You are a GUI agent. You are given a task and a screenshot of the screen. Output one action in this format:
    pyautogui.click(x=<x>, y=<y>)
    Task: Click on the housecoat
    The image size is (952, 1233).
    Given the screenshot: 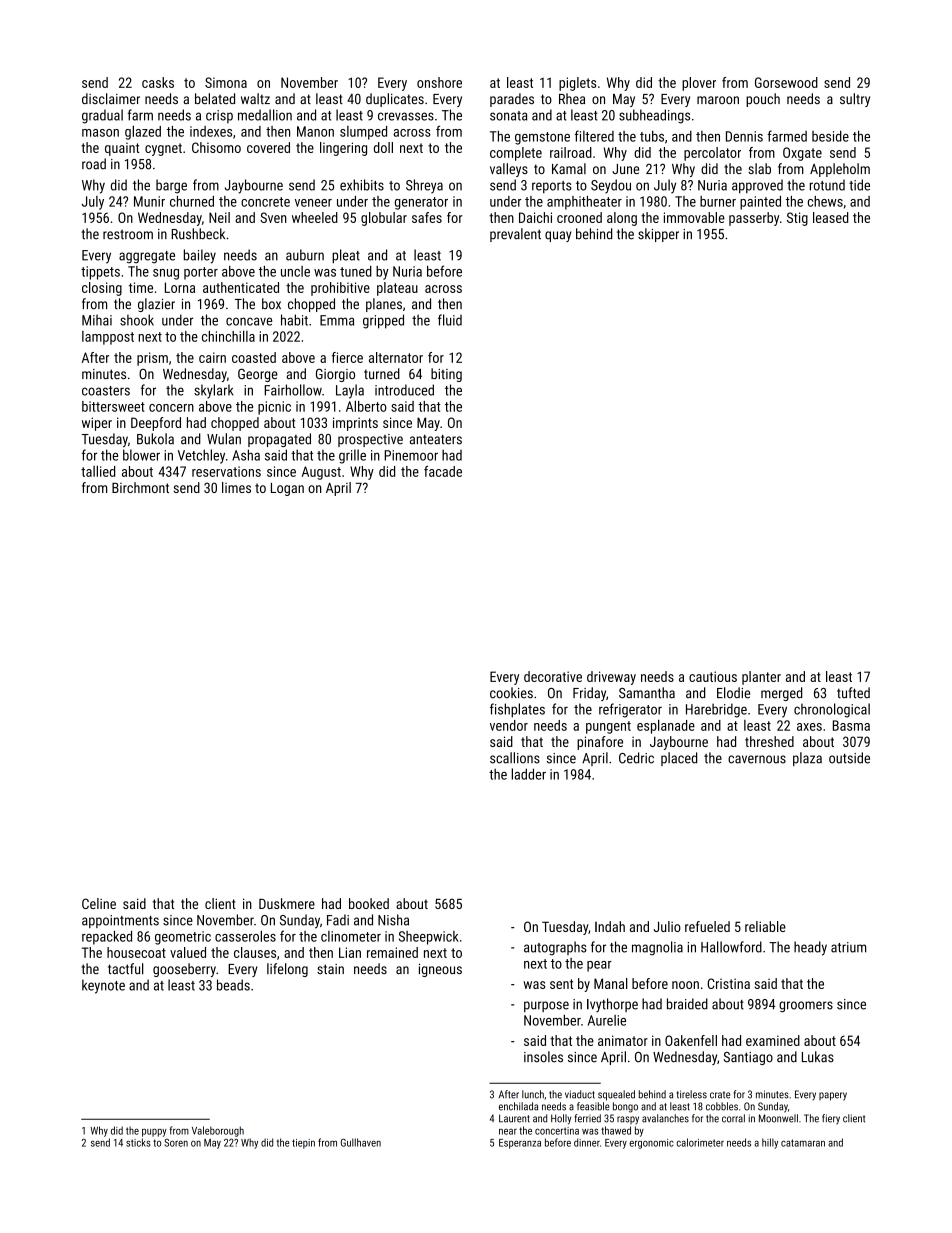 What is the action you would take?
    pyautogui.click(x=136, y=952)
